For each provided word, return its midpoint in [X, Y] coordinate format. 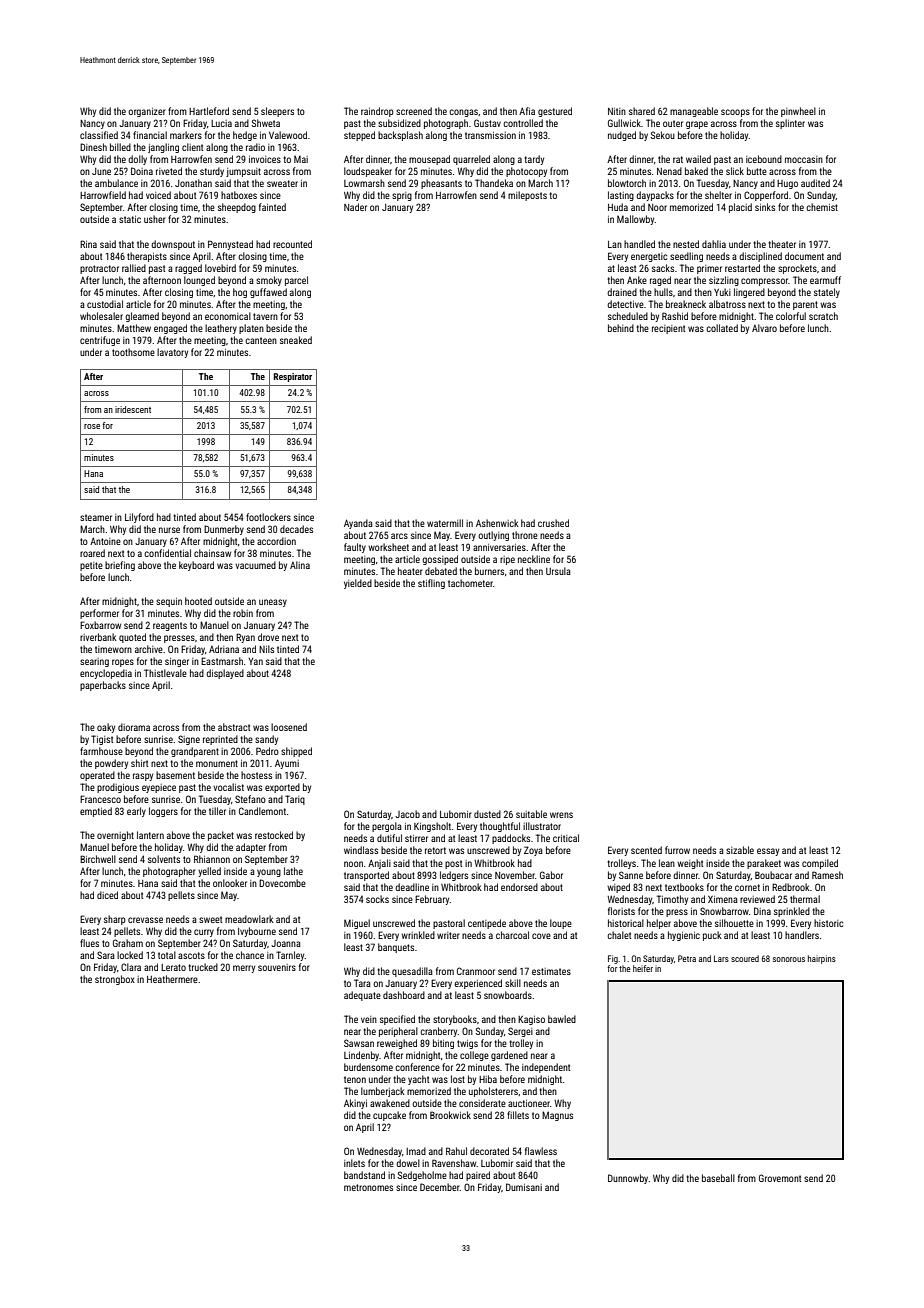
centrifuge [100, 341]
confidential [167, 553]
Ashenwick [497, 523]
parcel [296, 281]
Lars [721, 958]
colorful [791, 316]
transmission [490, 135]
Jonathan [193, 183]
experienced [478, 984]
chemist [822, 207]
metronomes [368, 1187]
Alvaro [764, 328]
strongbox [115, 980]
